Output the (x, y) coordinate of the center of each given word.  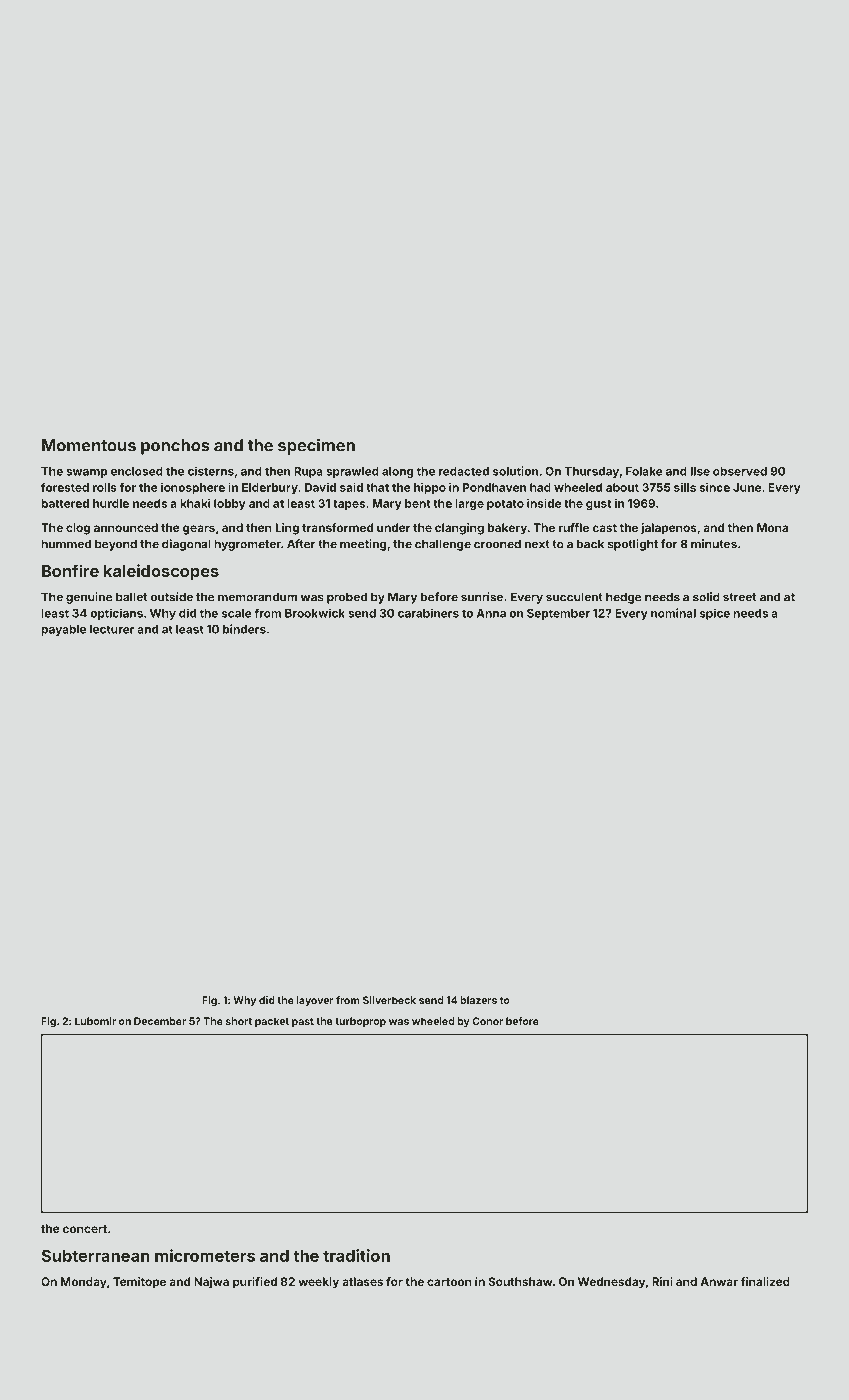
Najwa (211, 1283)
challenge (443, 545)
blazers (478, 1000)
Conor (487, 1021)
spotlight (633, 545)
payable (63, 630)
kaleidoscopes (161, 572)
